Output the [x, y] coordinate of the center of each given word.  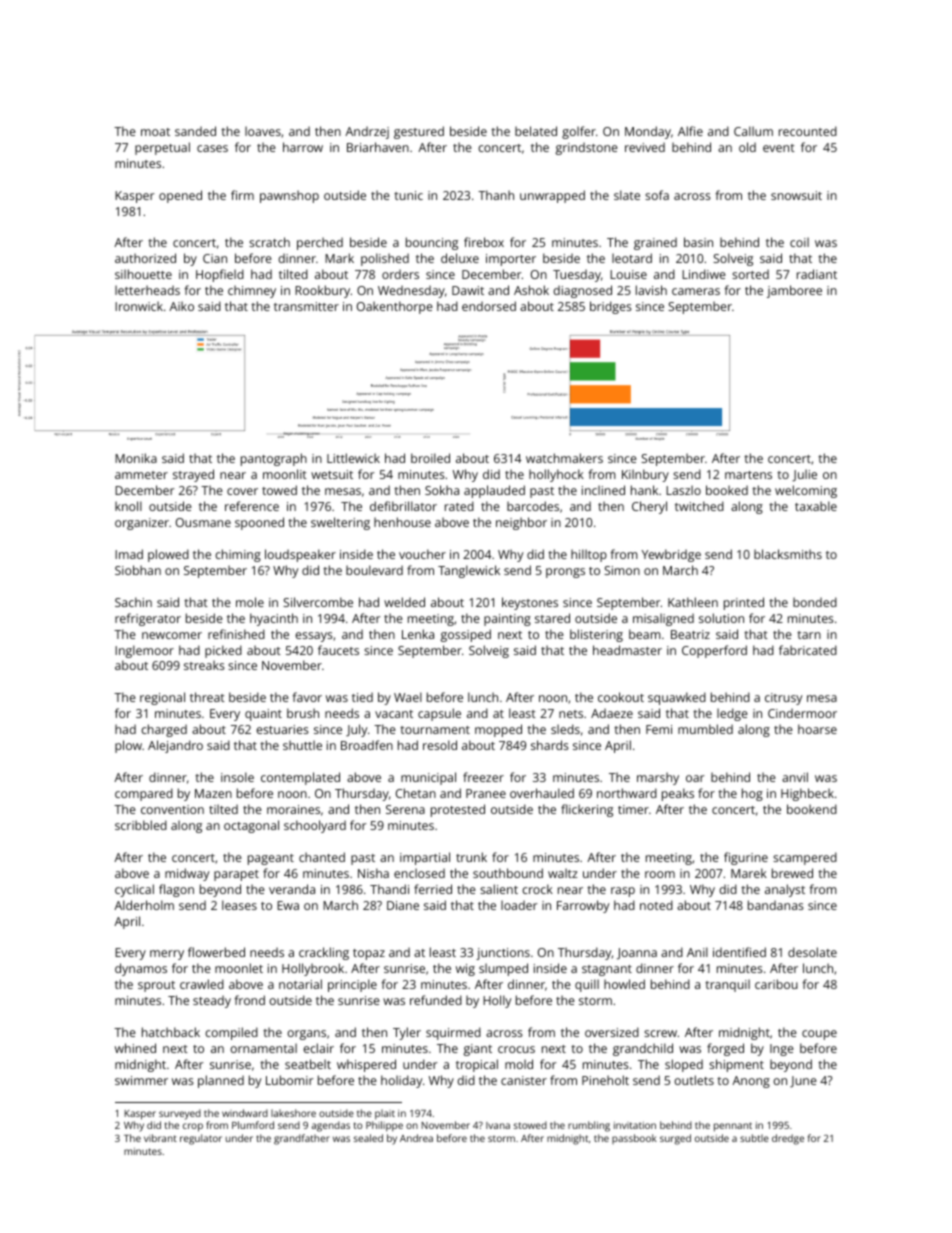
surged [675, 1139]
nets [571, 714]
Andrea [416, 1138]
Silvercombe [318, 602]
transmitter [306, 306]
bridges [611, 307]
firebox [484, 242]
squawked [677, 698]
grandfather [302, 1139]
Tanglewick [469, 571]
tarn [809, 635]
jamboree [794, 291]
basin [698, 242]
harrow [303, 147]
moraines [293, 809]
